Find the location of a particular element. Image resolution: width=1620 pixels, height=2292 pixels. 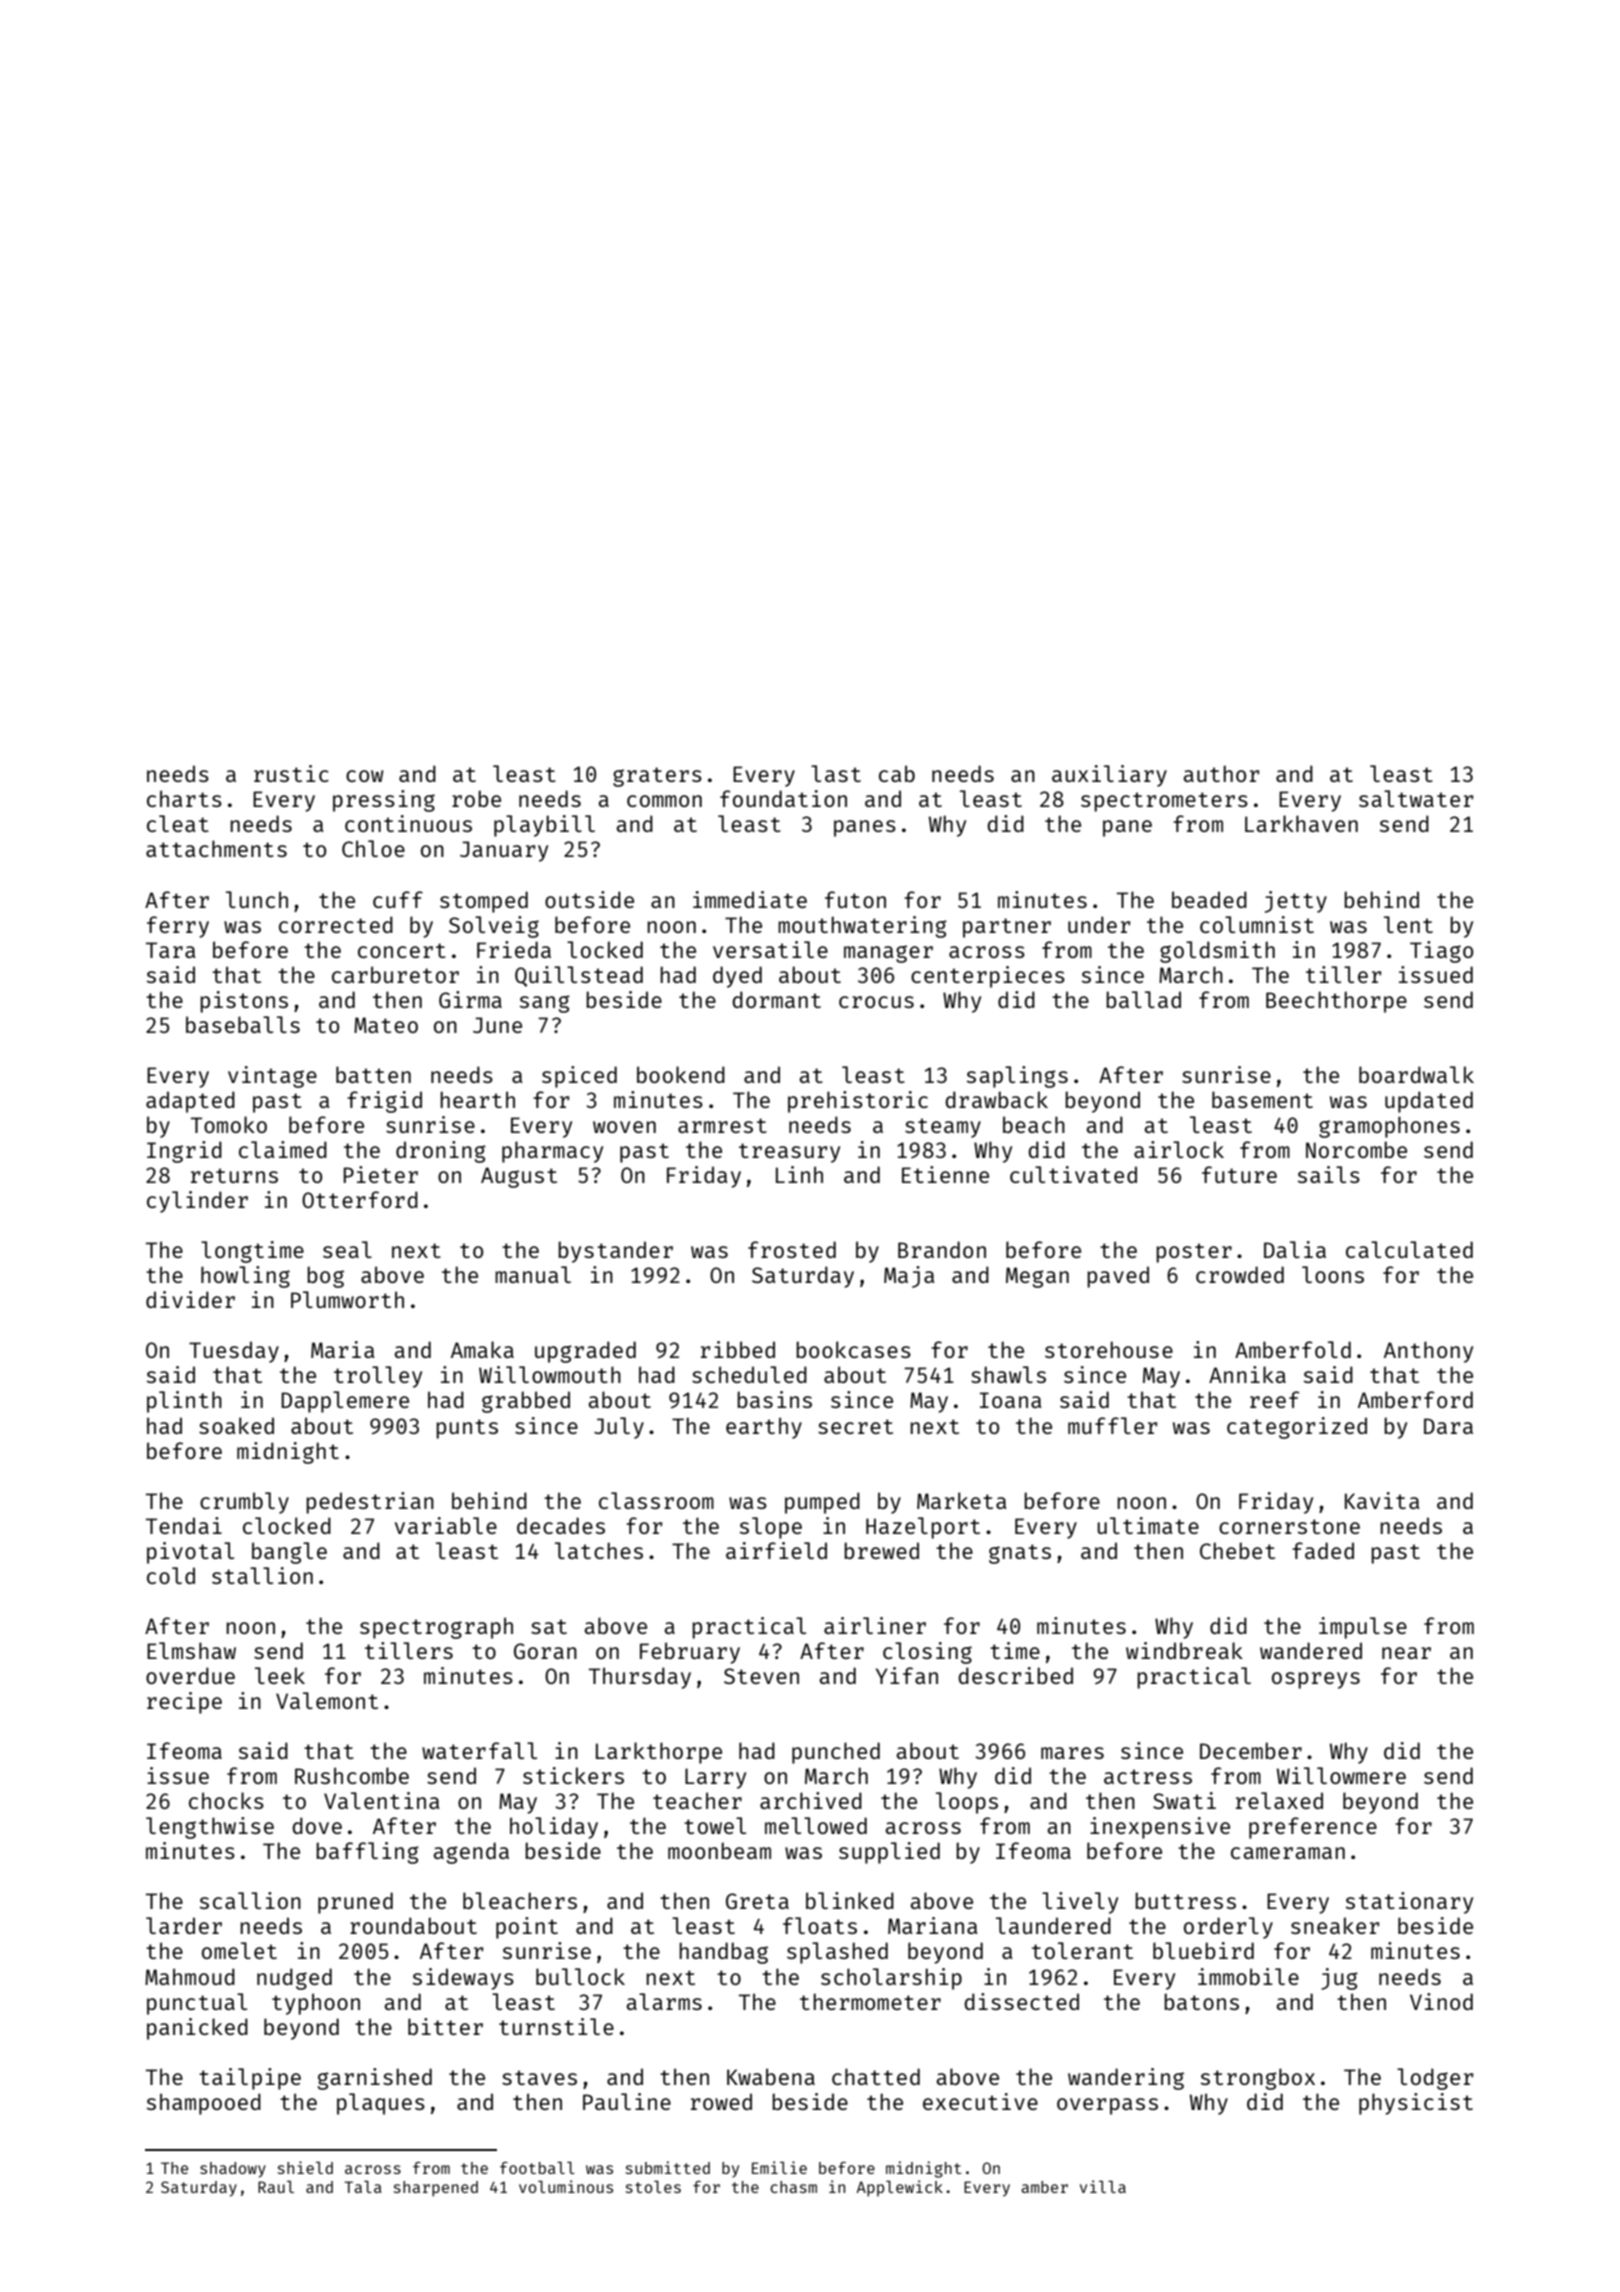

nudged is located at coordinates (294, 1979).
